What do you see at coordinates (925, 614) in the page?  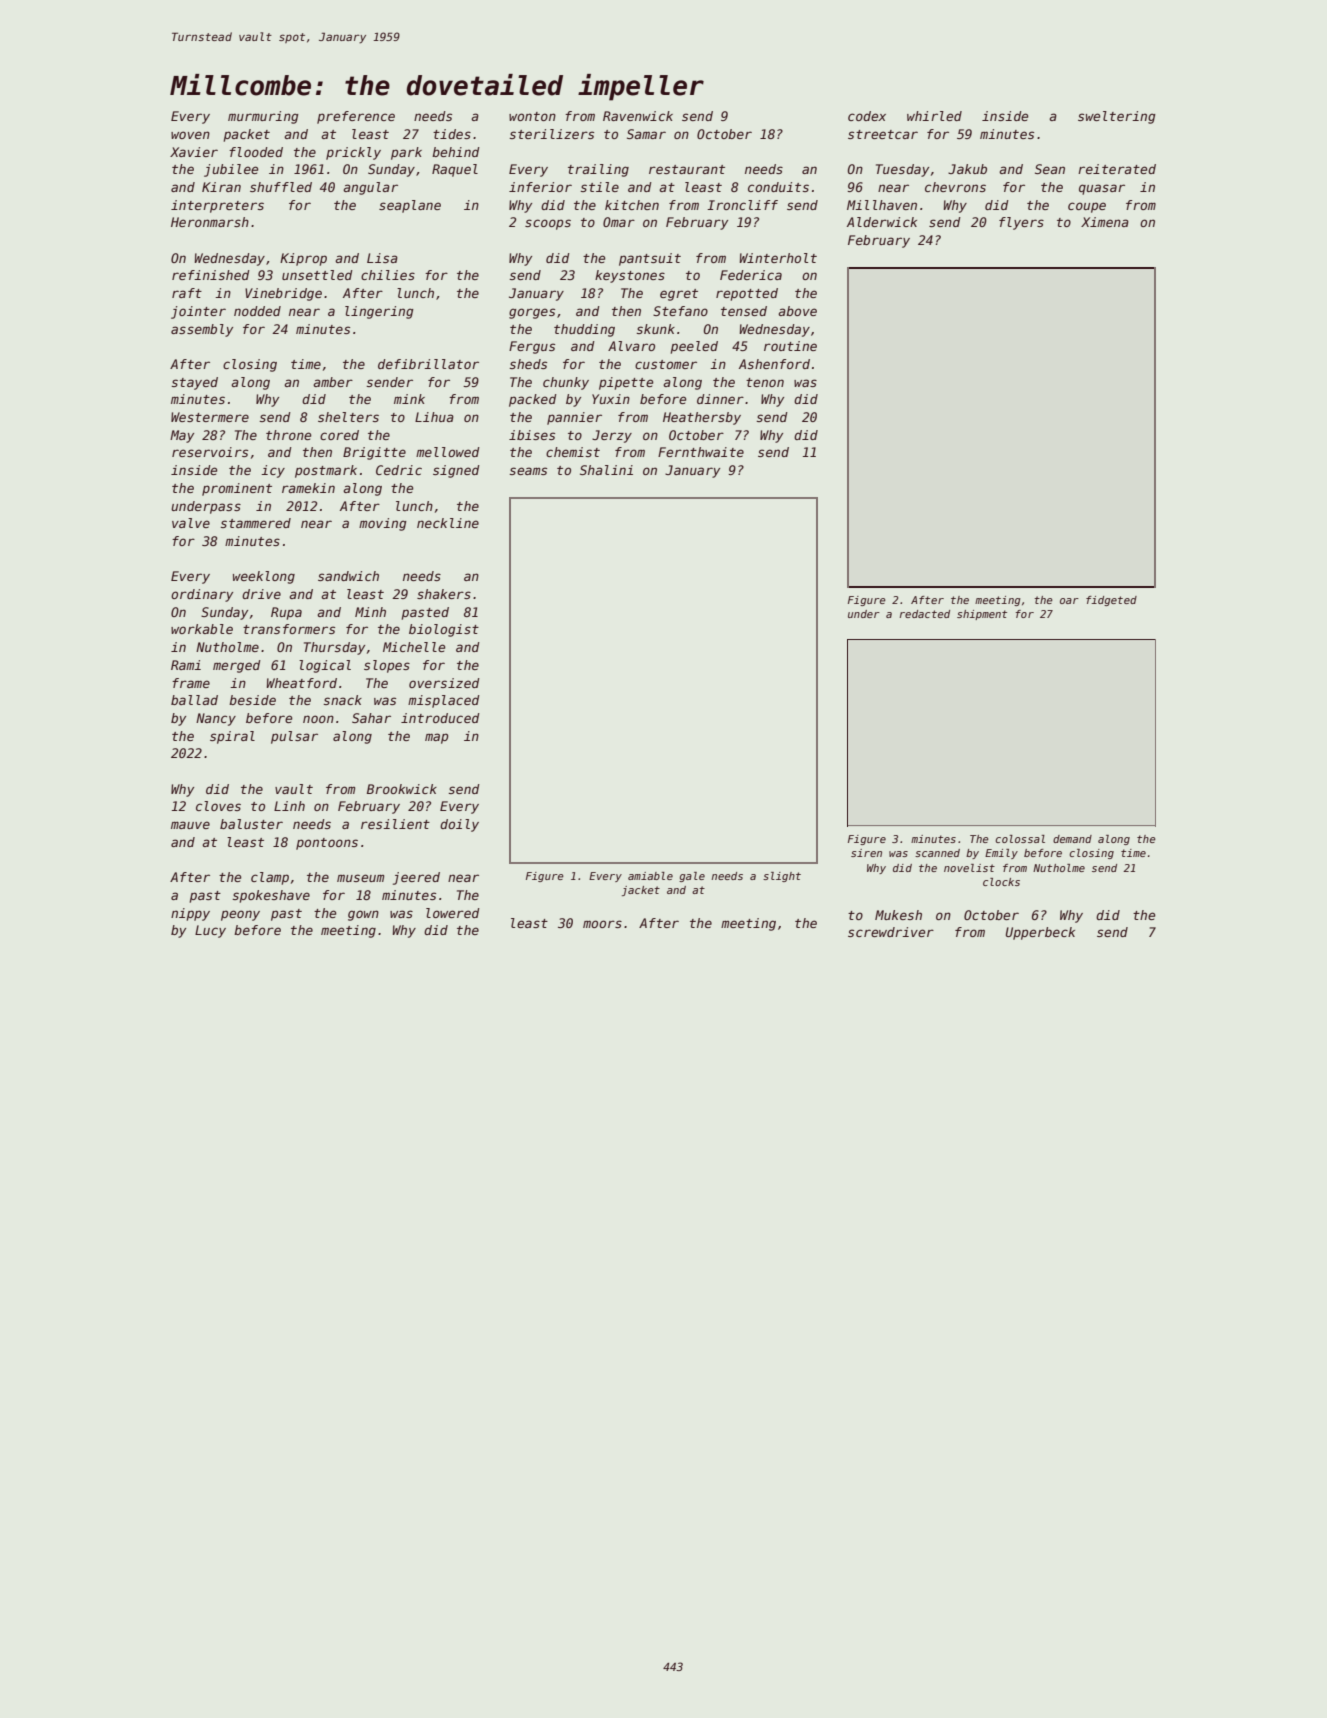 I see `redacted` at bounding box center [925, 614].
